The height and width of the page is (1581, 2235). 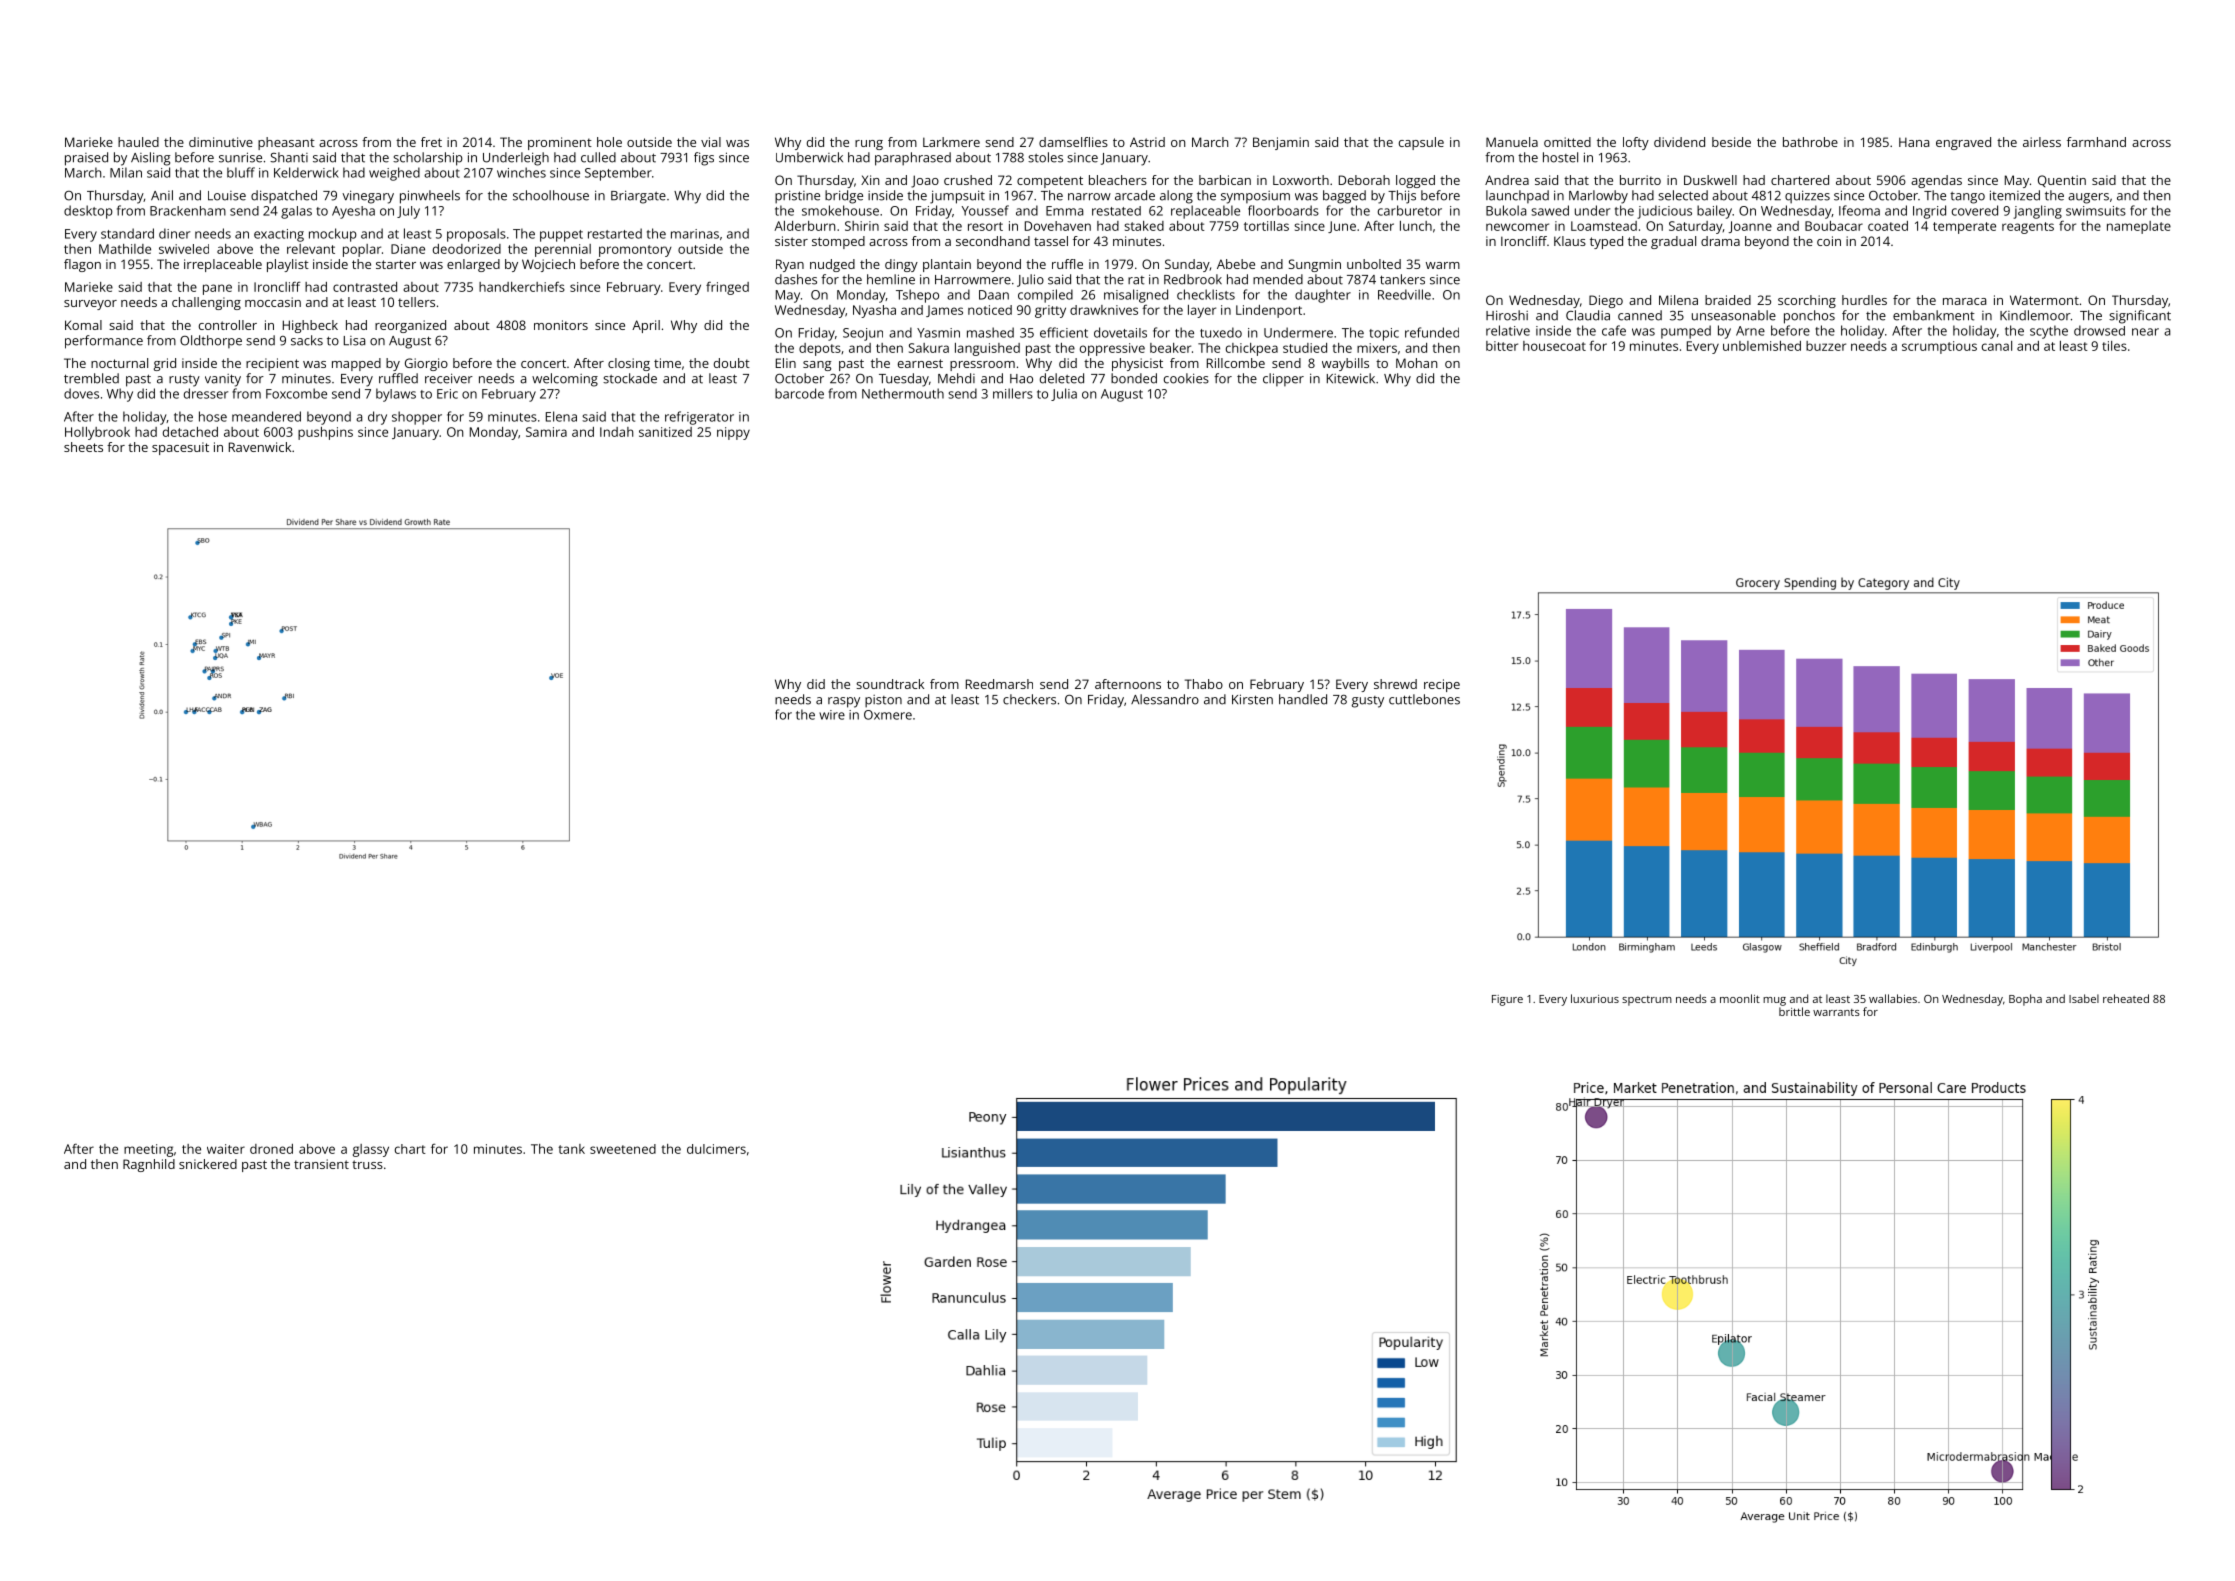 I want to click on Hana, so click(x=1914, y=142).
